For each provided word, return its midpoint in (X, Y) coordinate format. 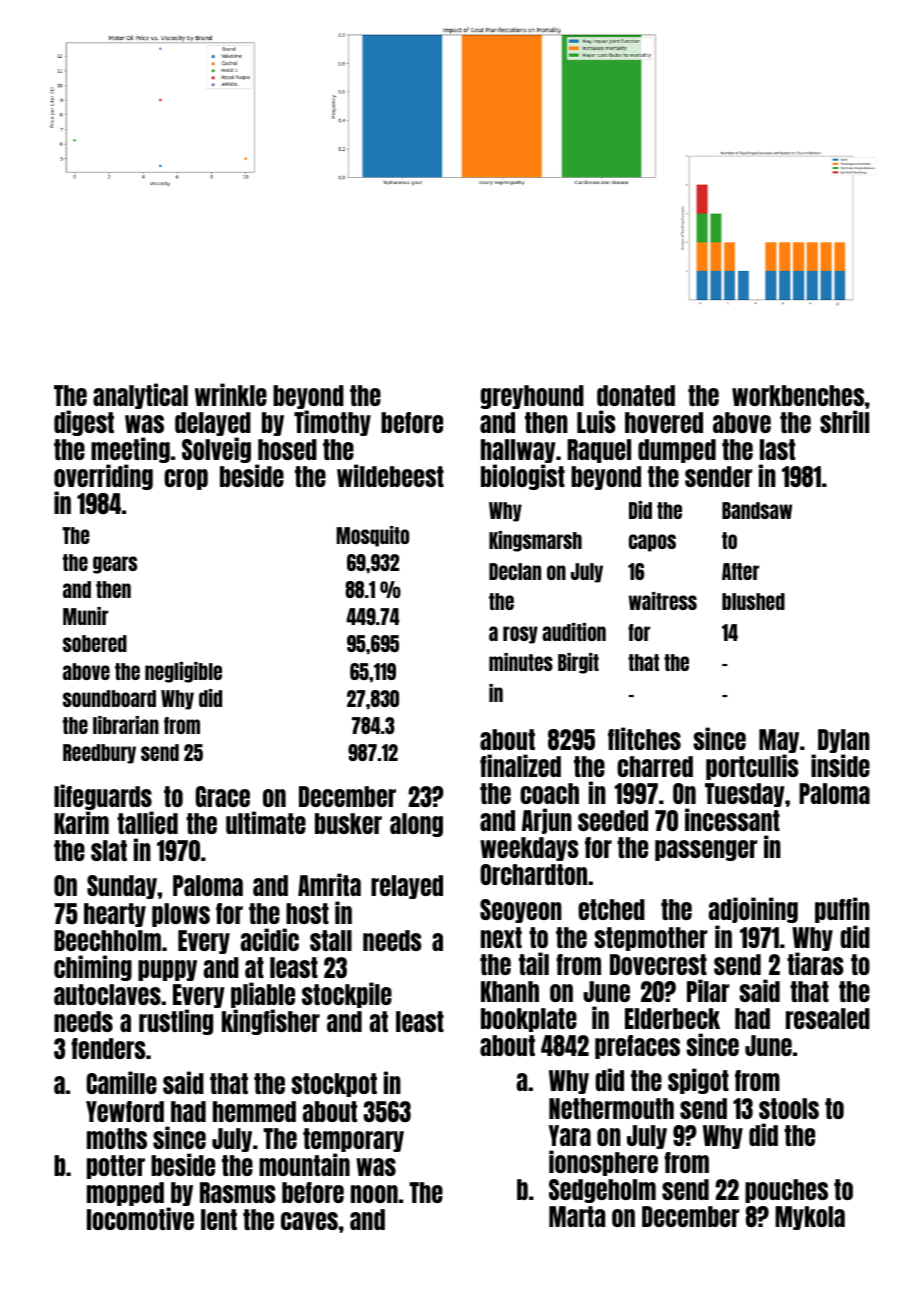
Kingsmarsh (535, 541)
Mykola (810, 1218)
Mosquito (372, 536)
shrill (844, 421)
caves (309, 1221)
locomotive (140, 1218)
